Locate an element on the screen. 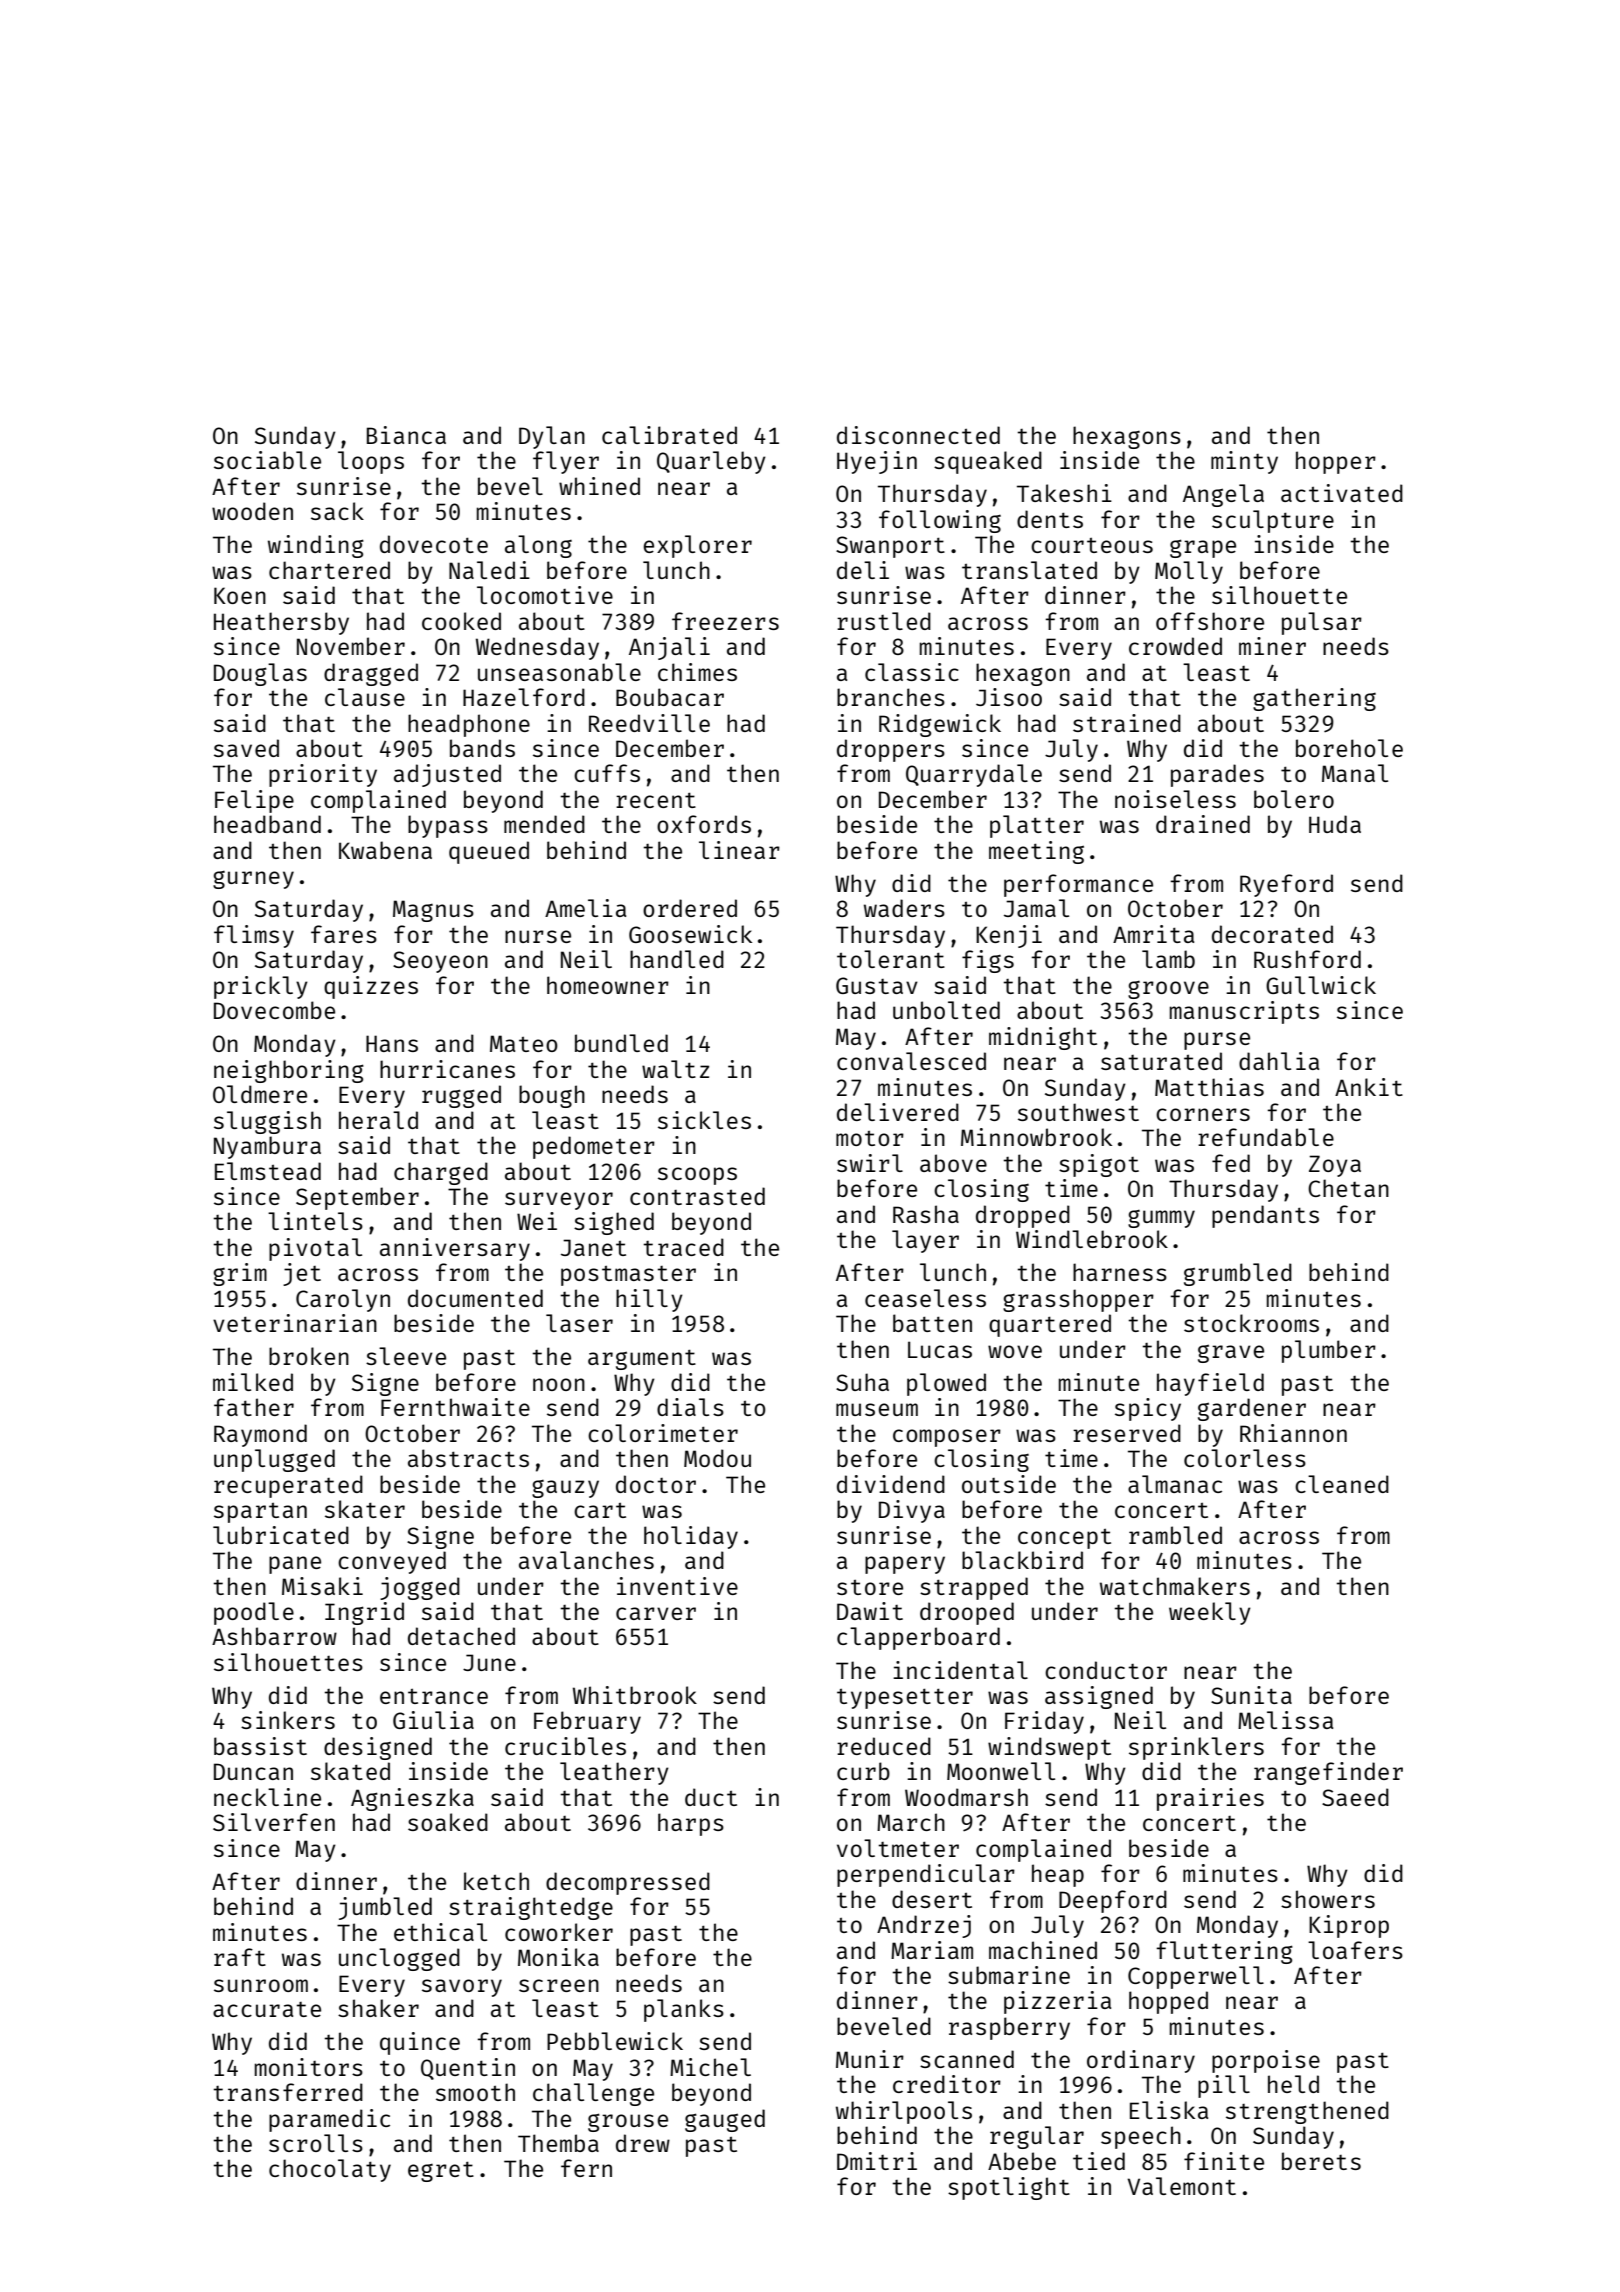 The width and height of the screenshot is (1620, 2292). sociable is located at coordinates (267, 460).
